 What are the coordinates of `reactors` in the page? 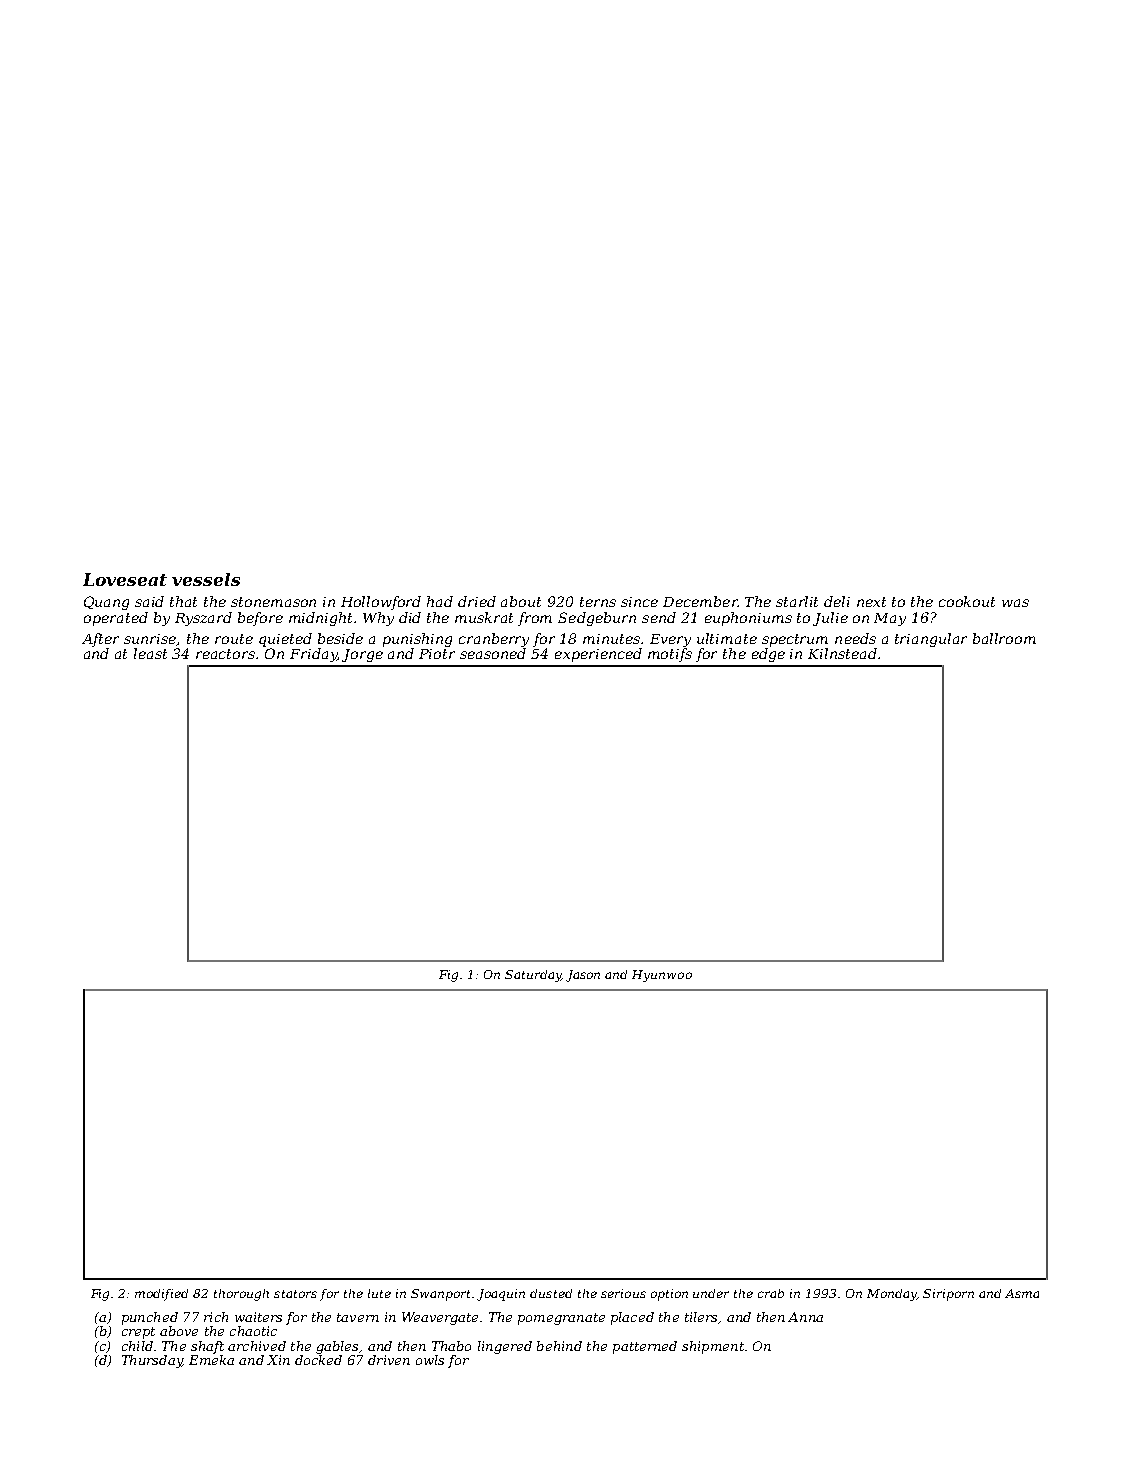 It's located at (225, 654).
